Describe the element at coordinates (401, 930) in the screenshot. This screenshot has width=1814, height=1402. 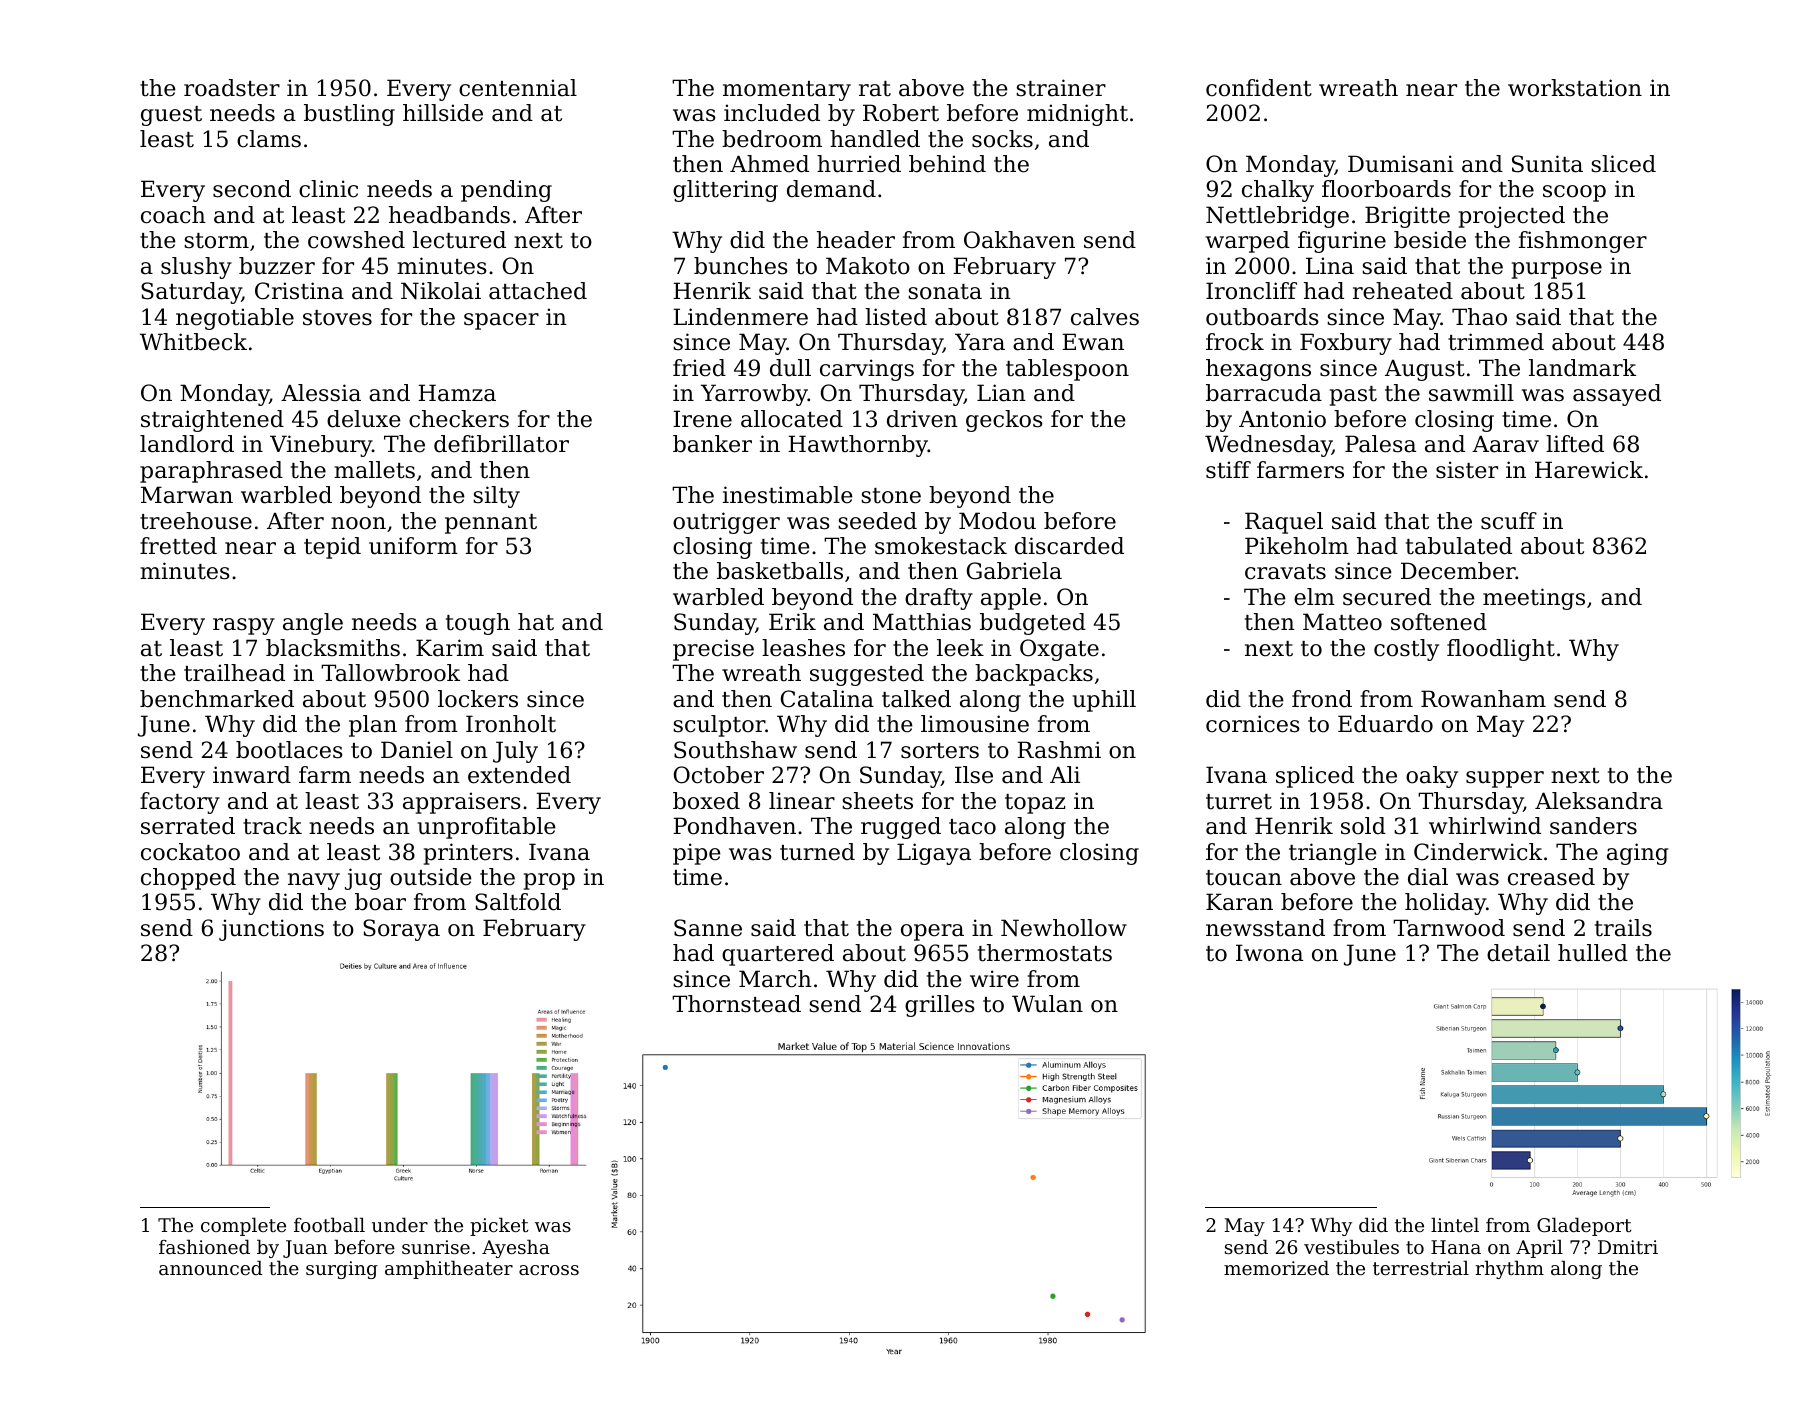
I see `Soraya` at that location.
